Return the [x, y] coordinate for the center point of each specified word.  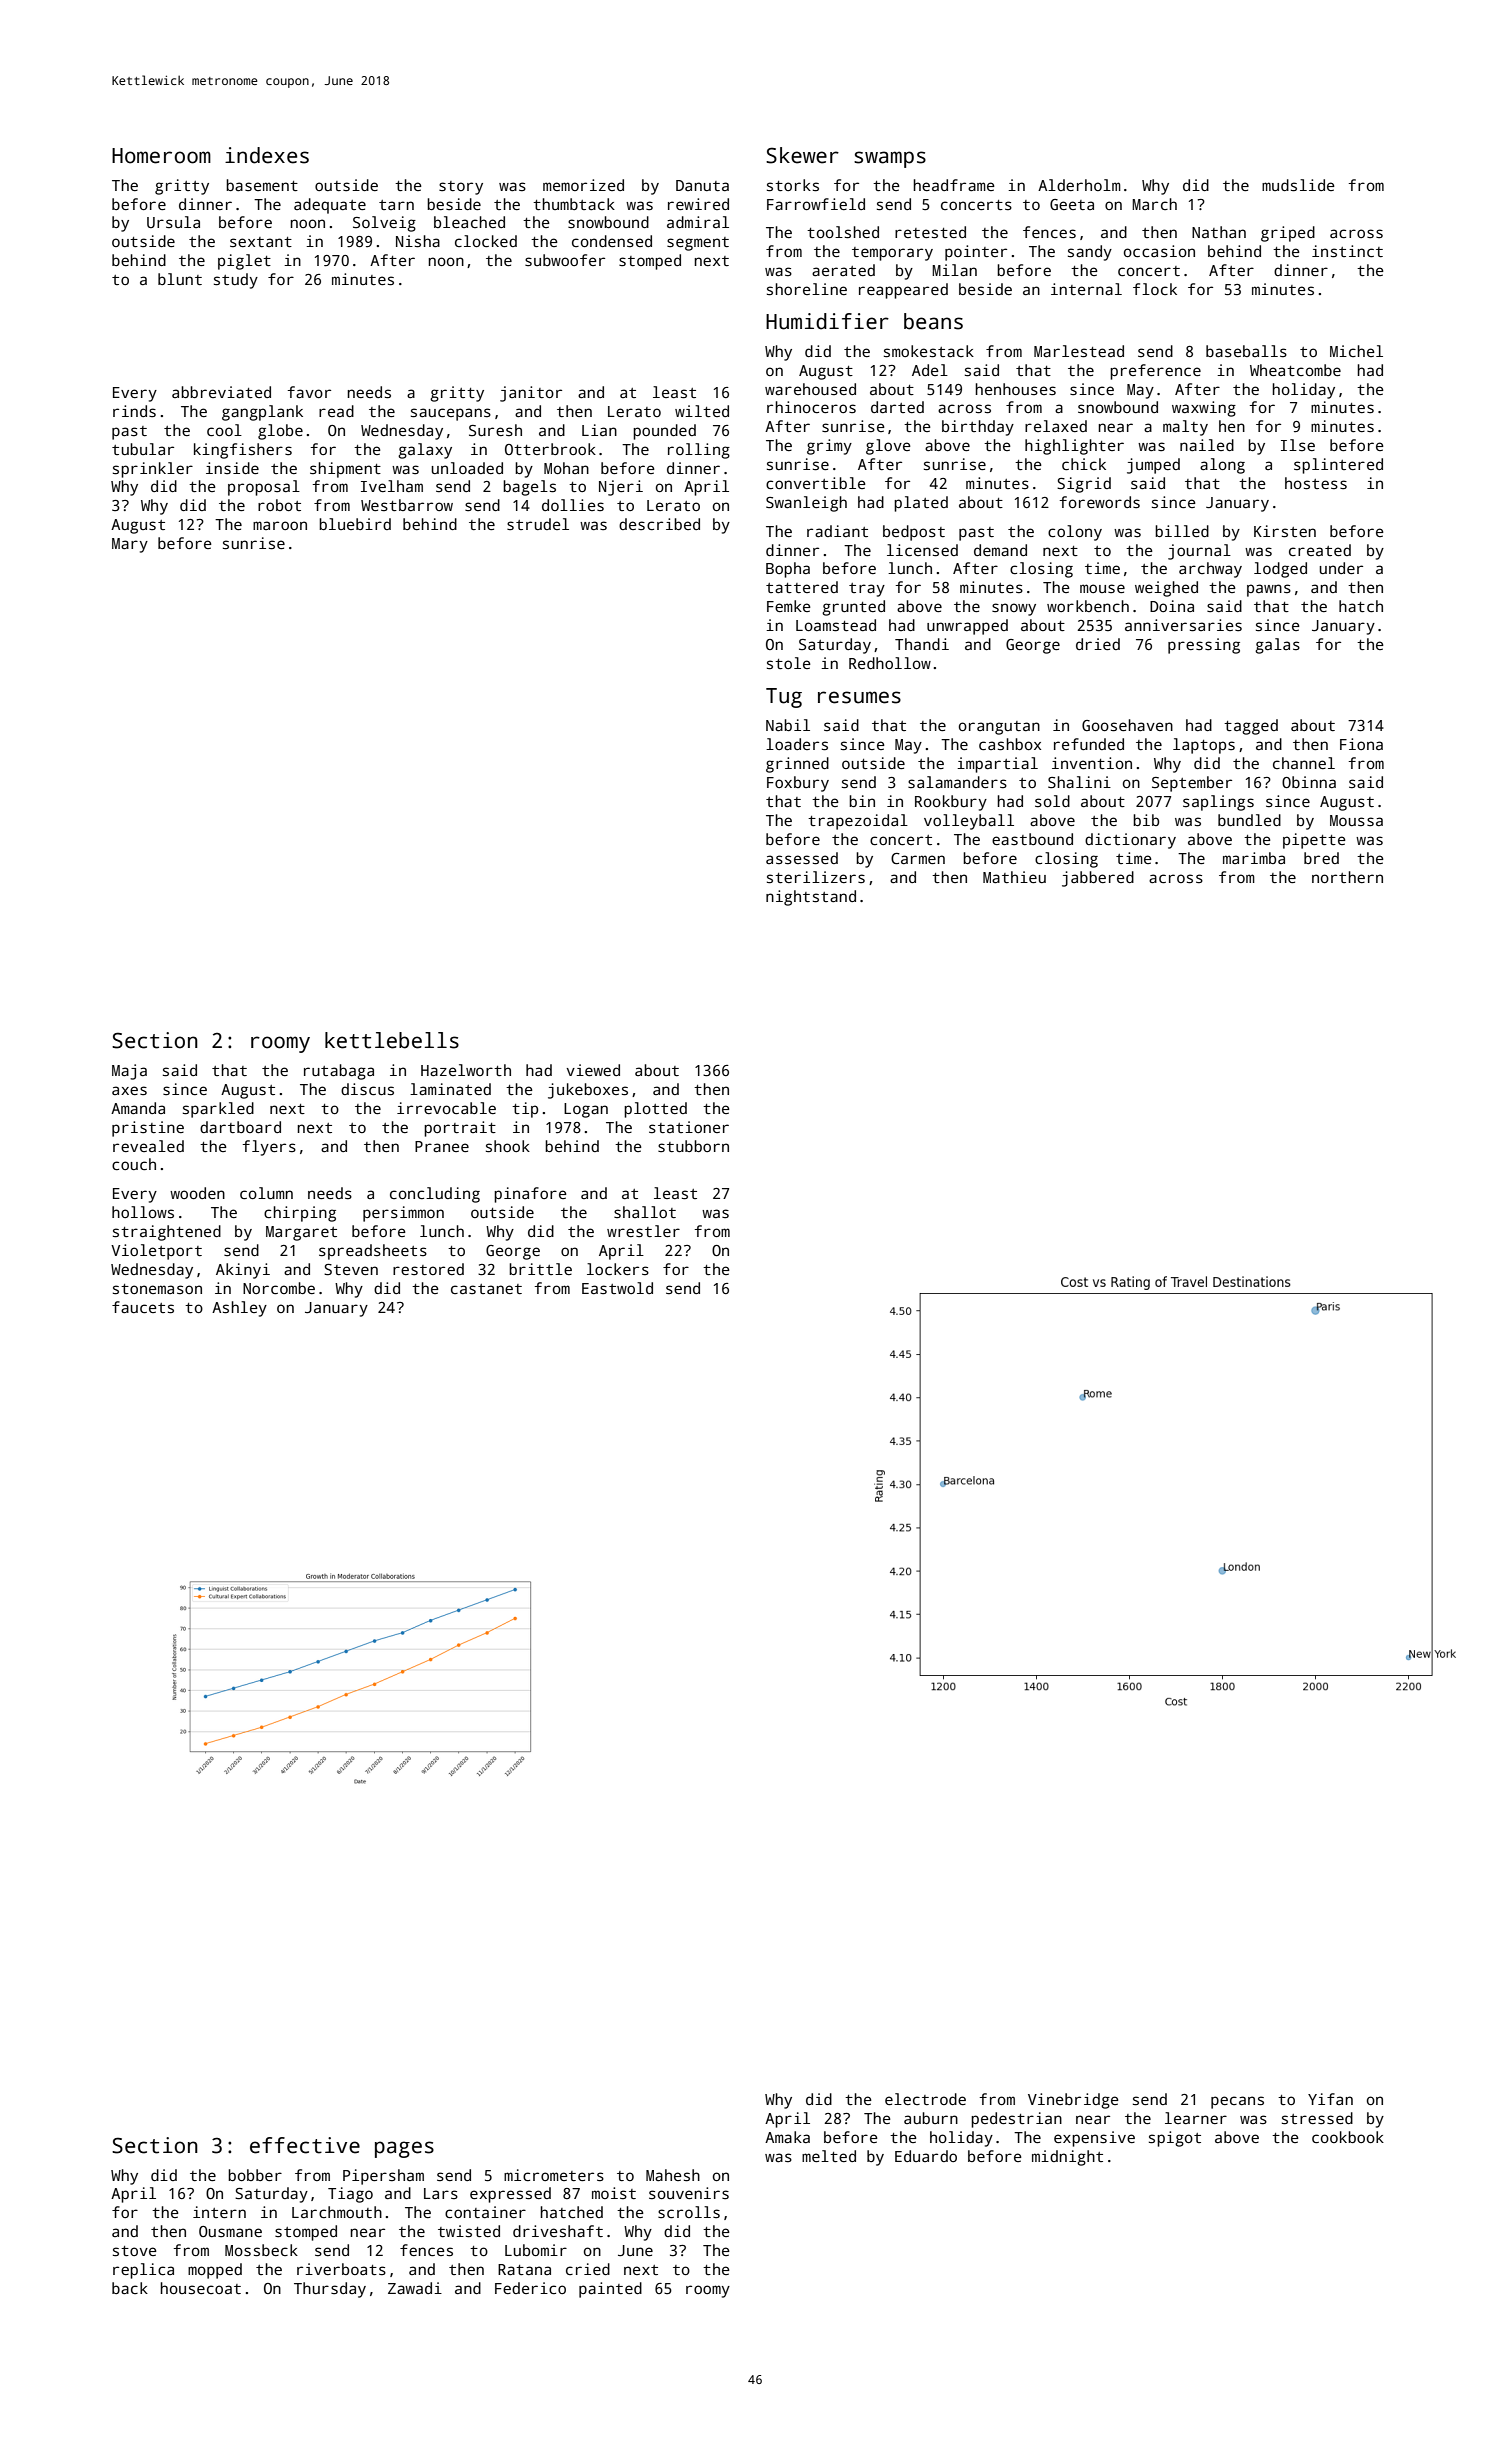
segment [698, 244]
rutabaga [339, 1072]
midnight [1067, 2158]
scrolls [689, 2212]
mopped [215, 2271]
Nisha [418, 241]
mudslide [1298, 185]
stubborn [693, 1146]
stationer [689, 1127]
